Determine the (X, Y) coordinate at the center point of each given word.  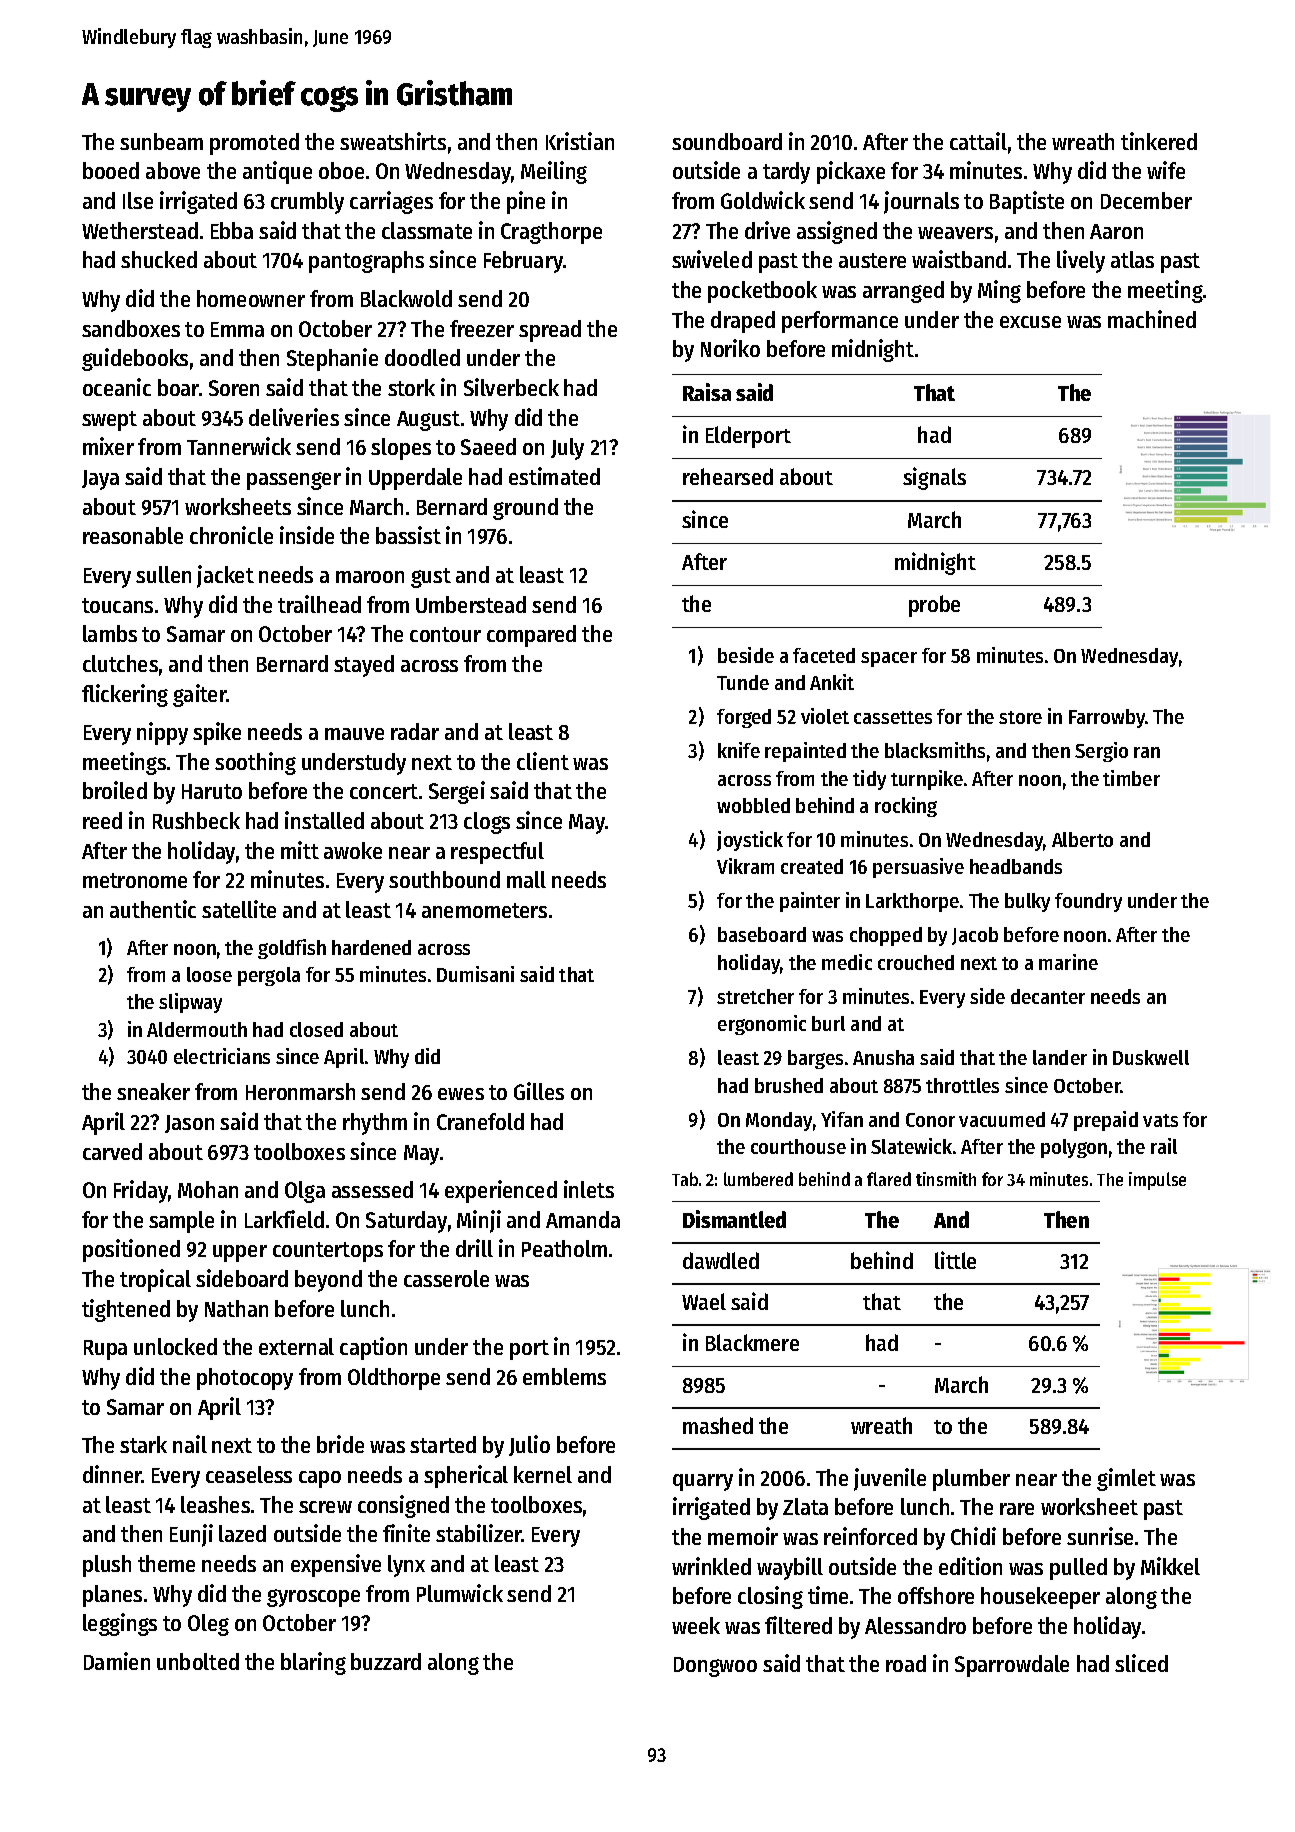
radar (415, 731)
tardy (786, 173)
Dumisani (475, 974)
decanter (1048, 996)
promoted (254, 144)
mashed (718, 1425)
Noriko (730, 348)
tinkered (1159, 141)
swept (109, 421)
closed (316, 1029)
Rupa (105, 1350)
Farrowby (1107, 718)
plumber (971, 1480)
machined (1152, 319)
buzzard (386, 1661)
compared (531, 636)
